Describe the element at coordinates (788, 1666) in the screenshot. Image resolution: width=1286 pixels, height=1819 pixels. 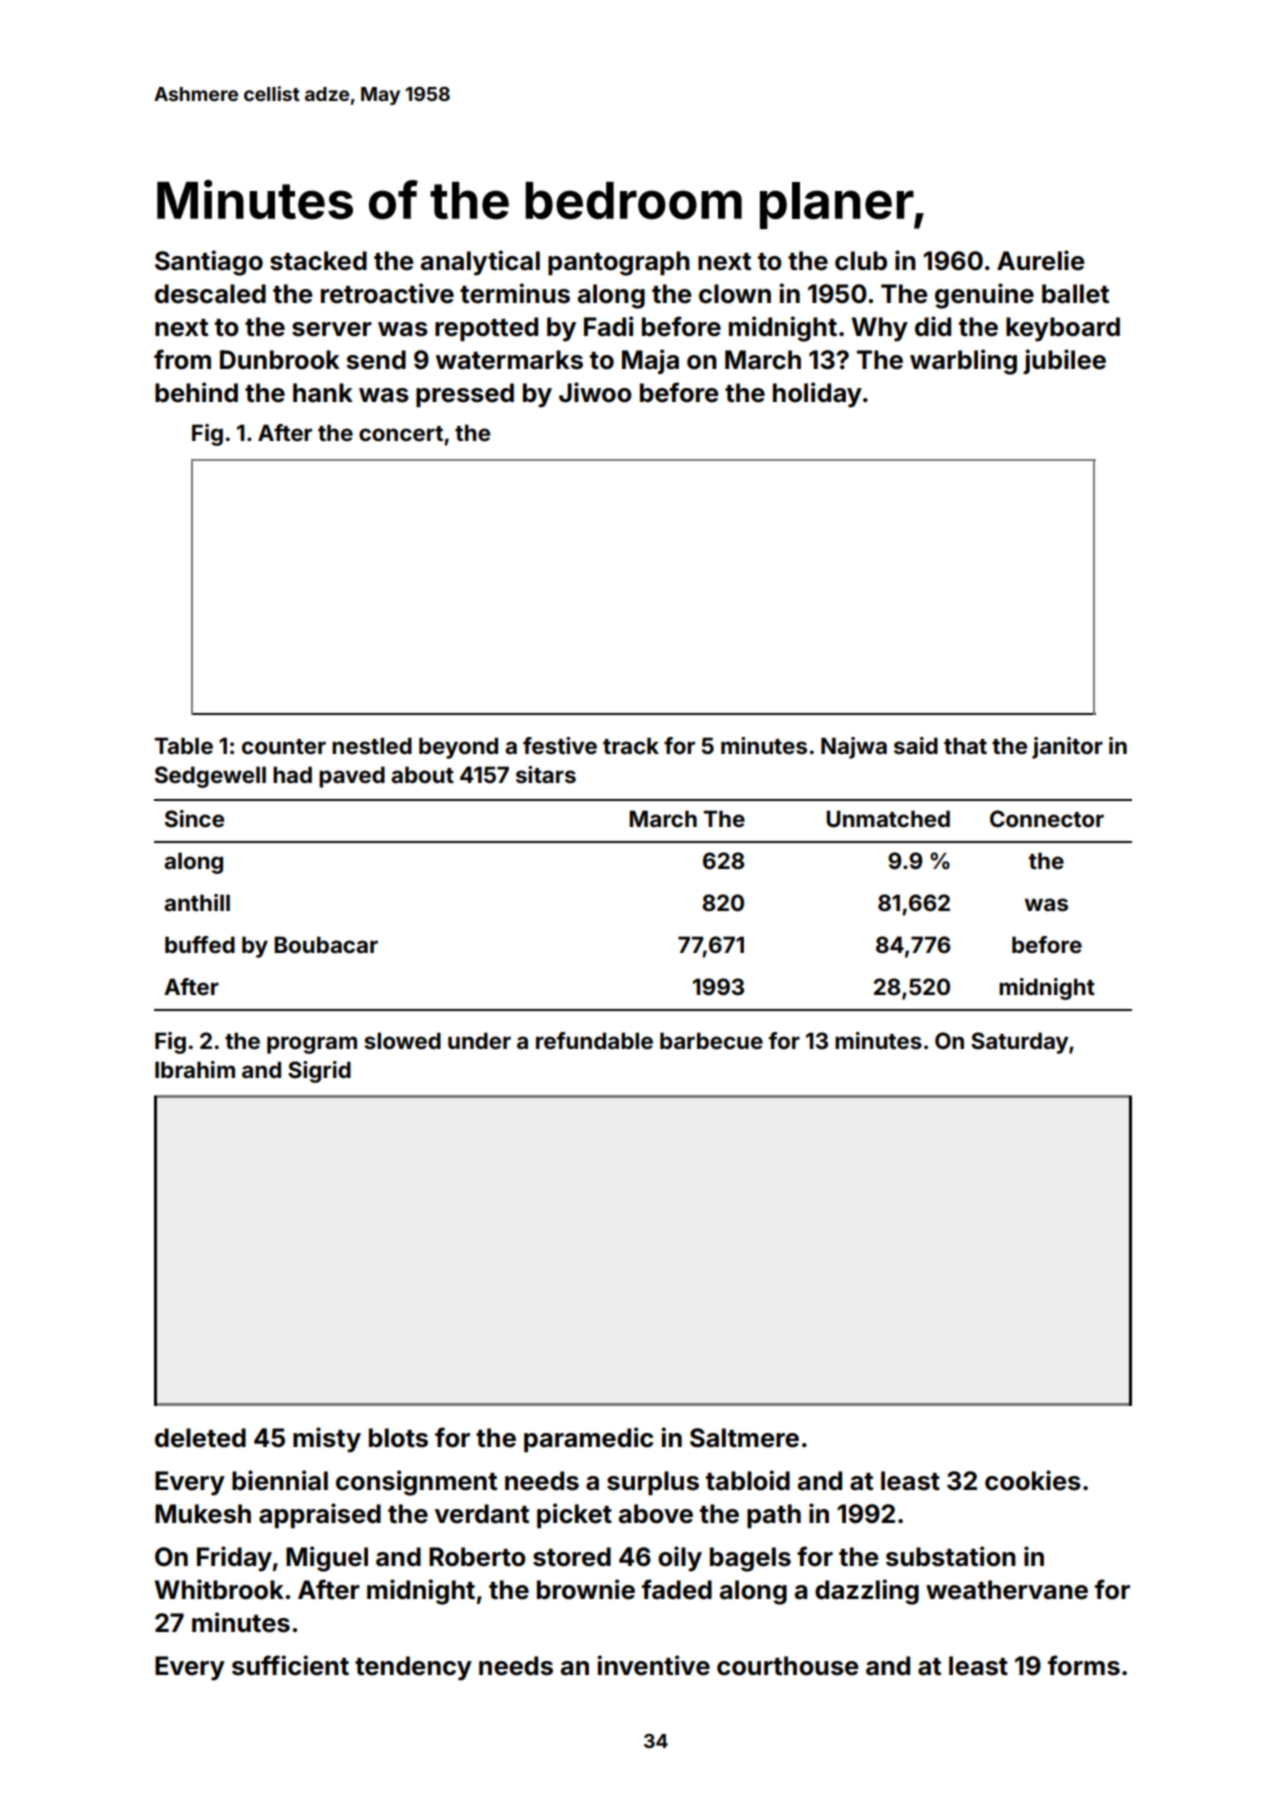
I see `courthouse` at that location.
